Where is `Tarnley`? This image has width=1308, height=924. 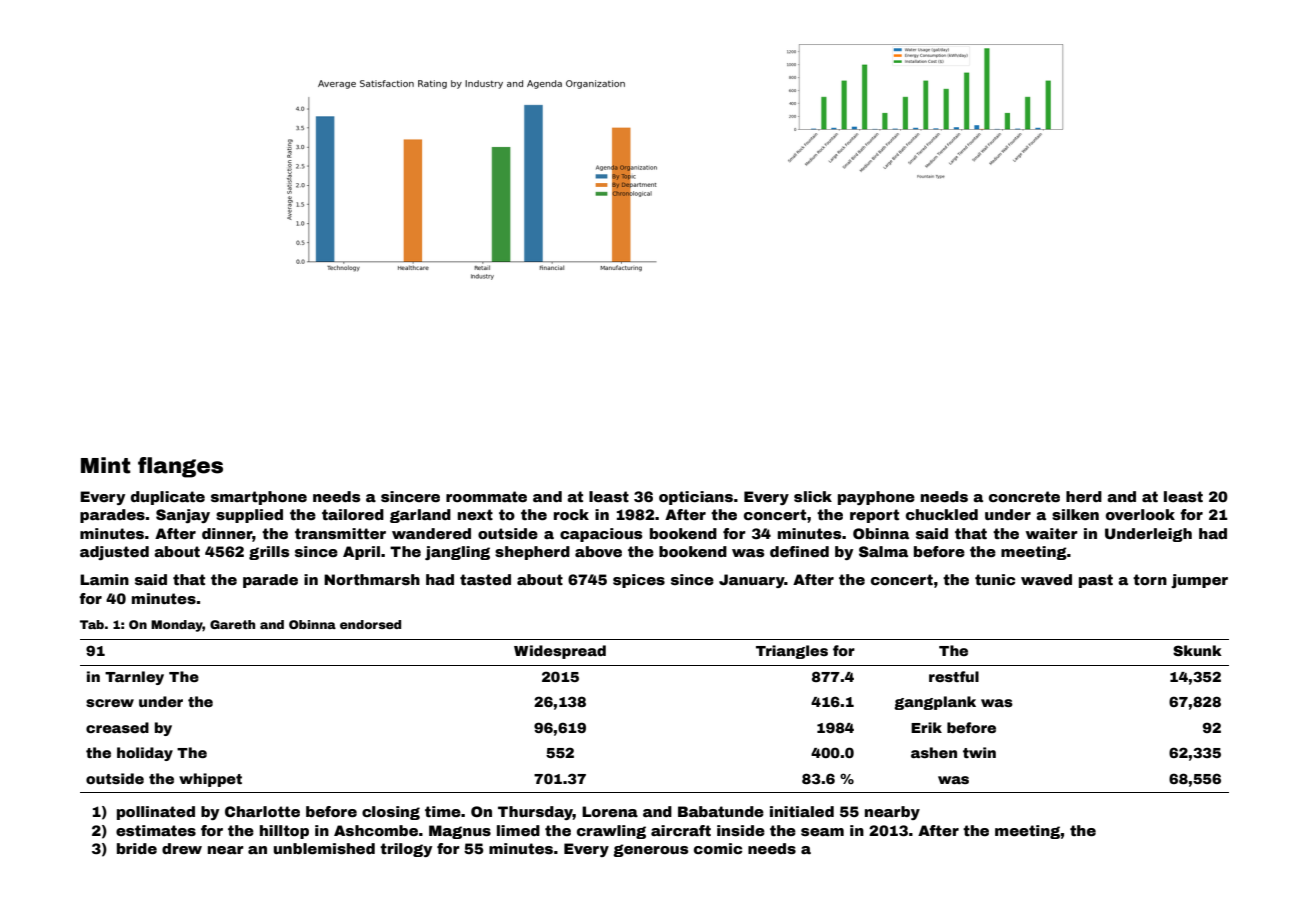 Tarnley is located at coordinates (134, 678).
